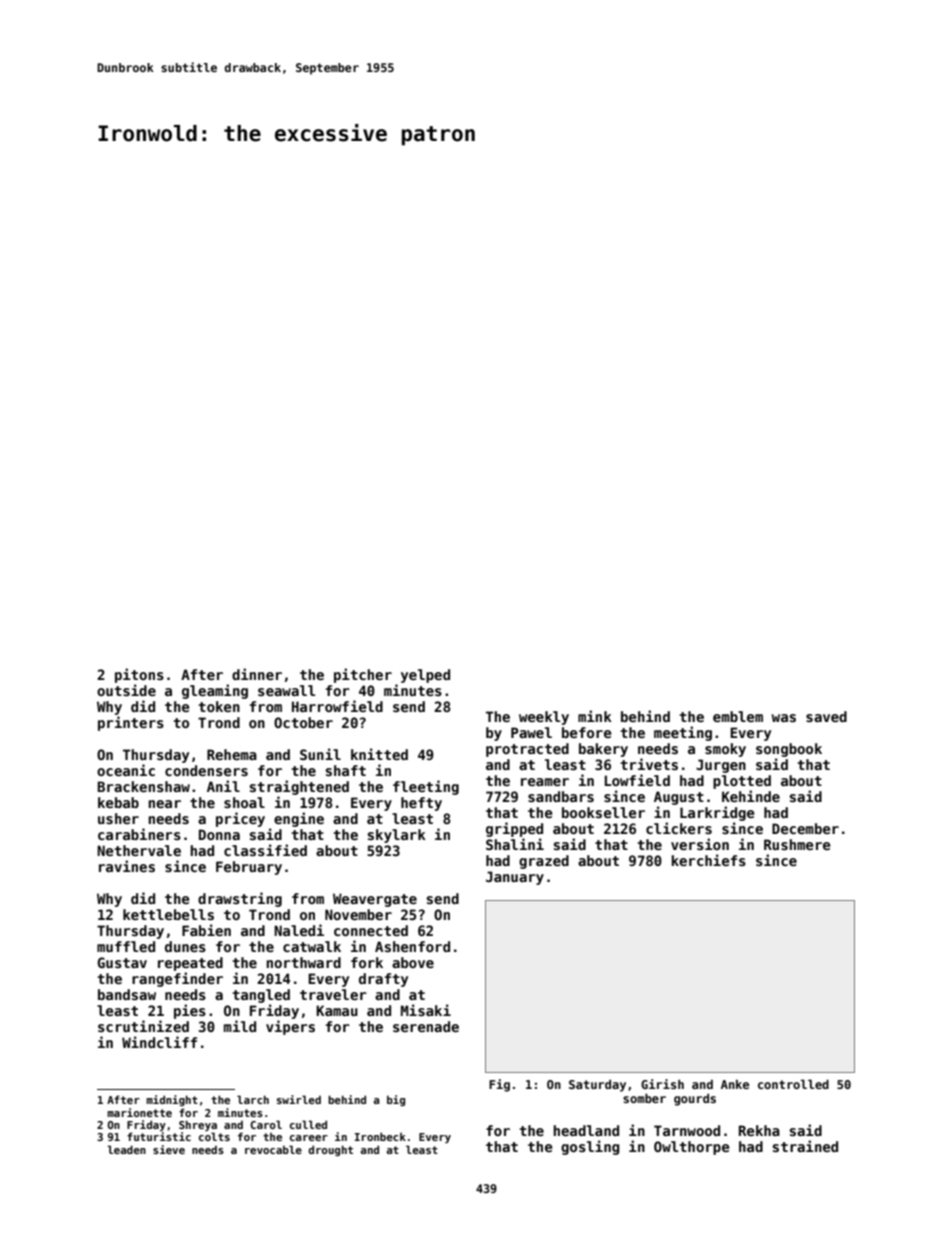 Image resolution: width=952 pixels, height=1233 pixels. What do you see at coordinates (805, 1146) in the document?
I see `strained` at bounding box center [805, 1146].
